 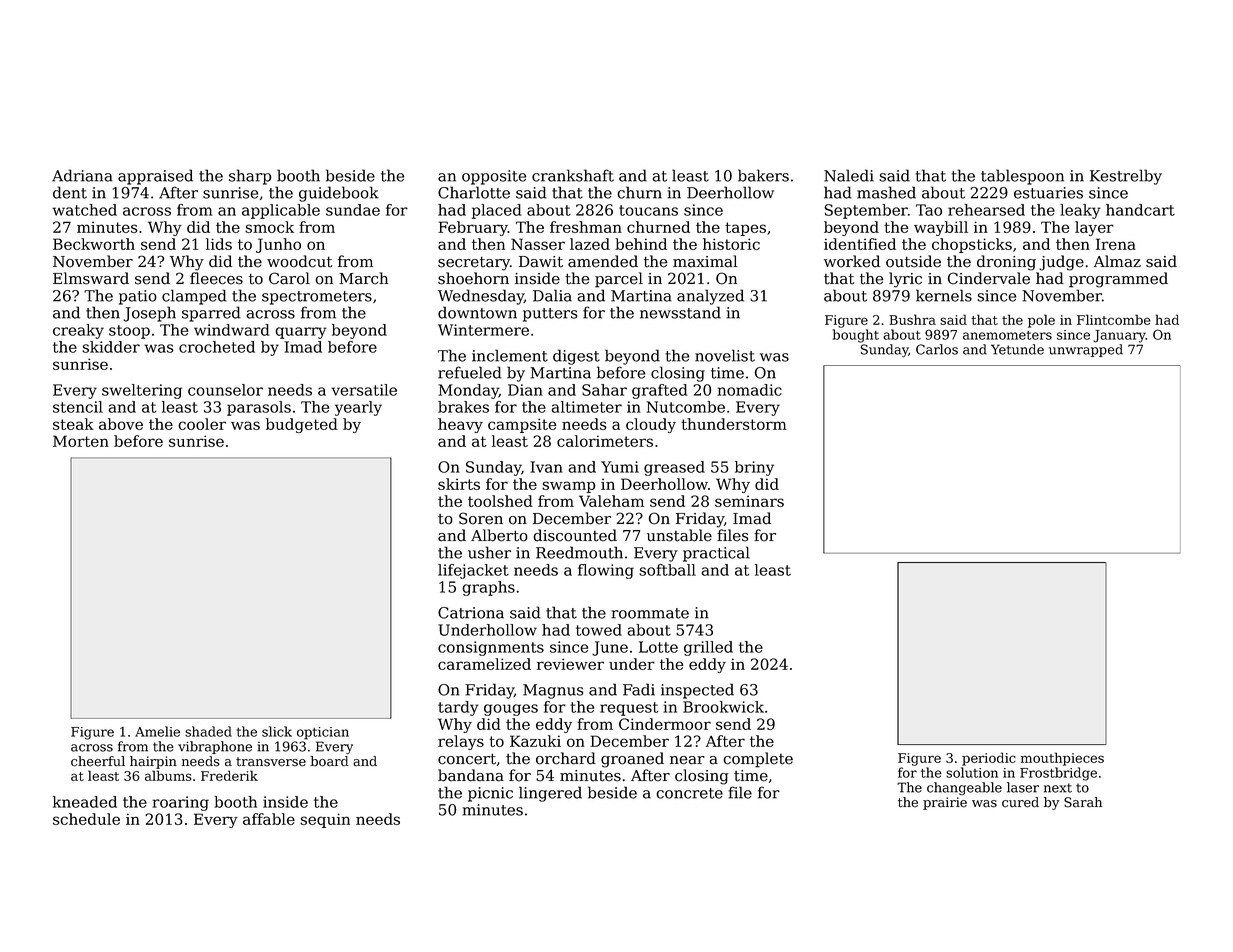 I want to click on affable, so click(x=269, y=819).
